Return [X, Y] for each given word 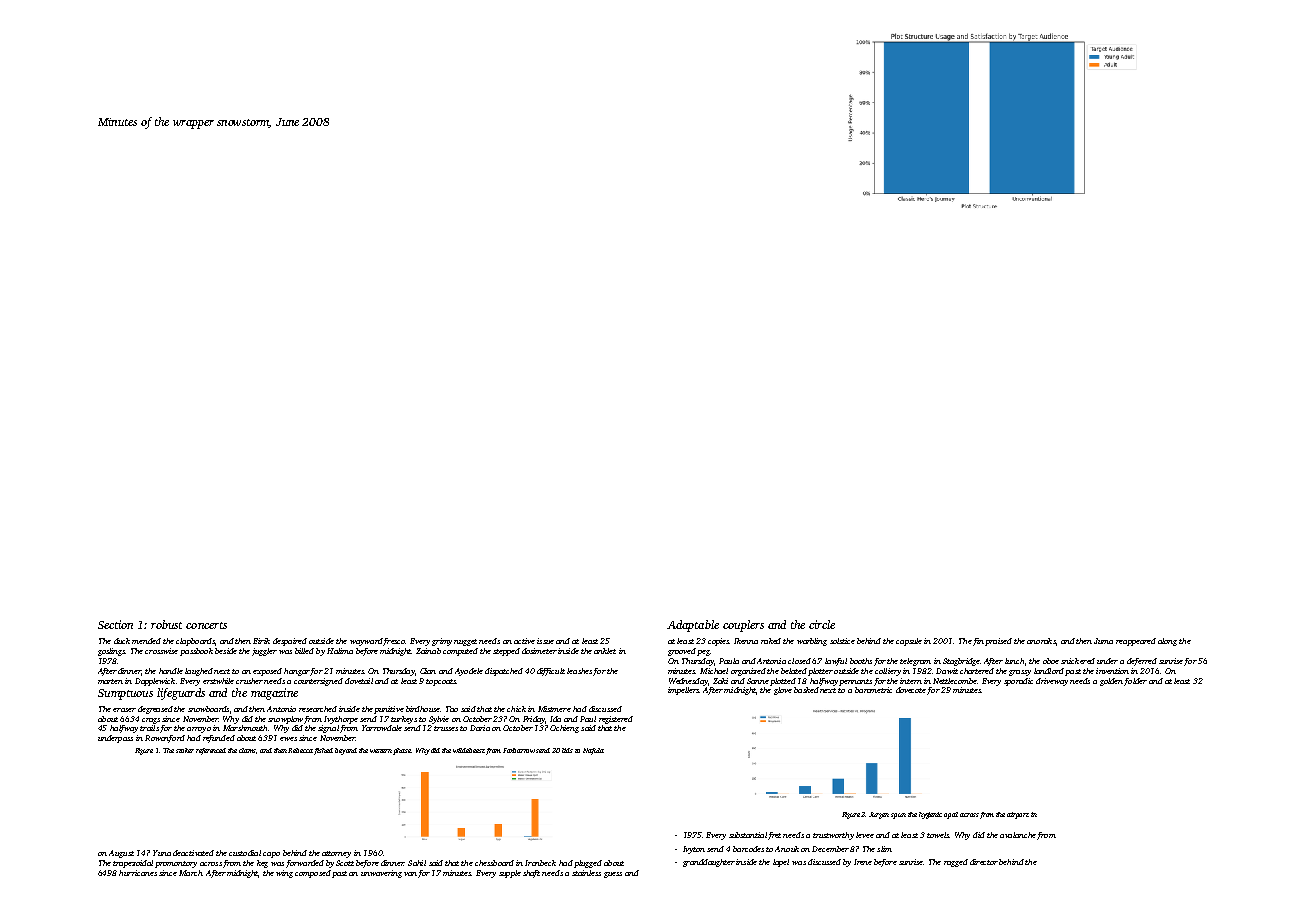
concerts [206, 625]
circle [822, 624]
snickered [1078, 661]
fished [323, 751]
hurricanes [138, 873]
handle [171, 671]
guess [613, 875]
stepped [506, 652]
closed [799, 661]
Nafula [593, 751]
